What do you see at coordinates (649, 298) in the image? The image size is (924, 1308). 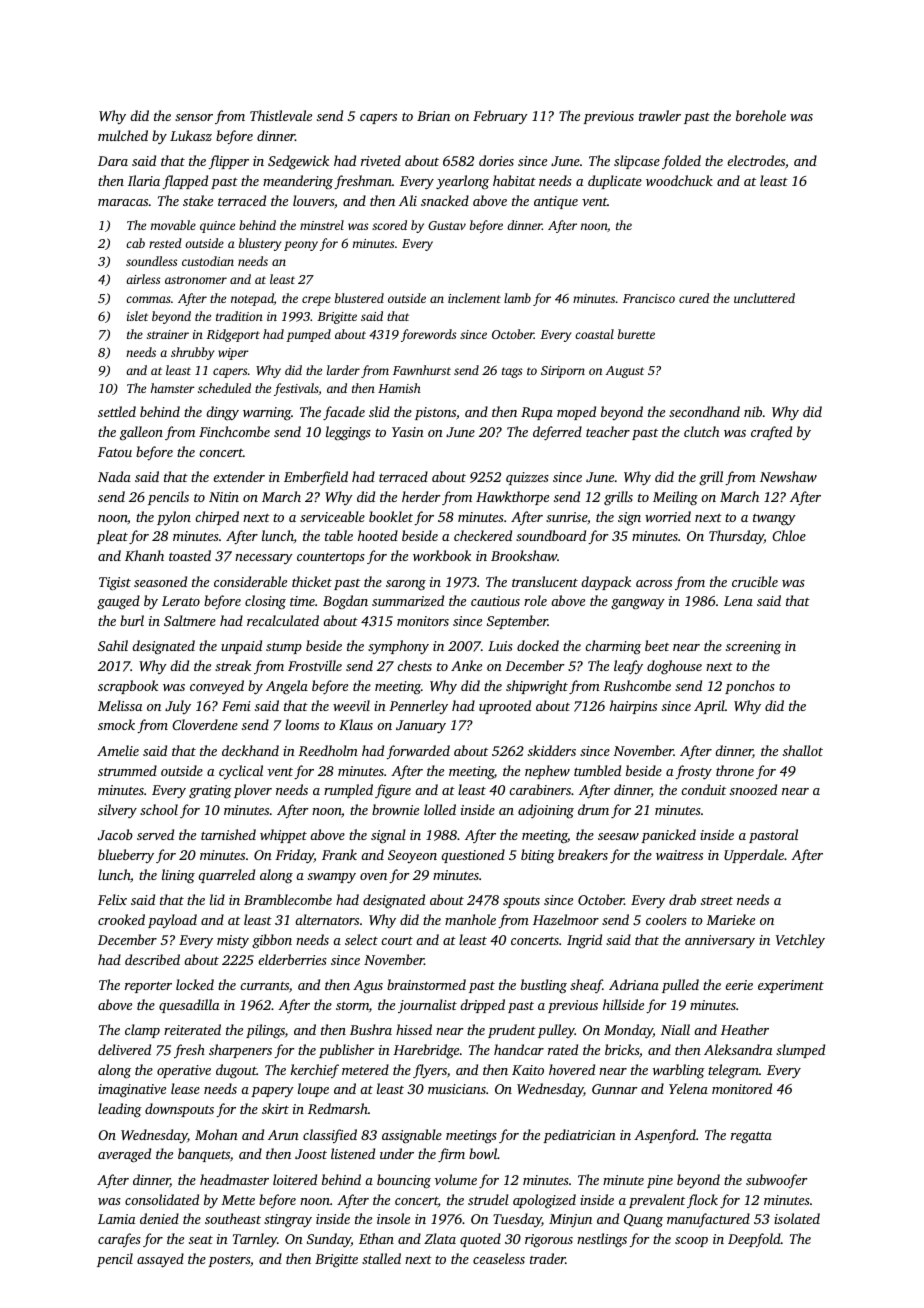 I see `Francisco` at bounding box center [649, 298].
